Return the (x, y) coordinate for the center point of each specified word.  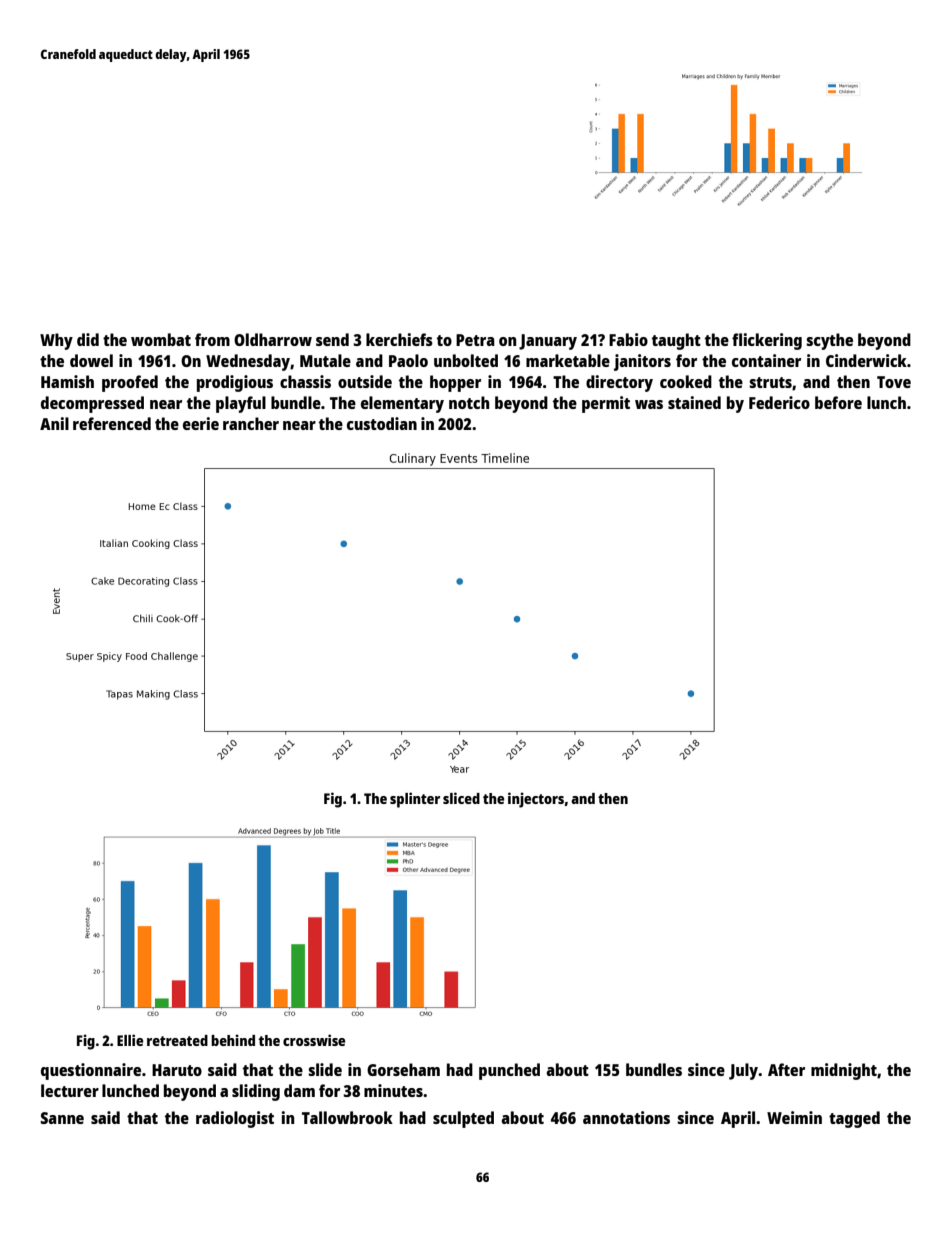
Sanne (62, 1118)
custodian (382, 423)
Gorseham (403, 1069)
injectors (536, 800)
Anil (54, 423)
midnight (844, 1071)
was (649, 404)
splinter (415, 800)
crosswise (314, 1040)
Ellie (130, 1040)
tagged (854, 1119)
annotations (626, 1117)
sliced (461, 798)
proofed (130, 383)
